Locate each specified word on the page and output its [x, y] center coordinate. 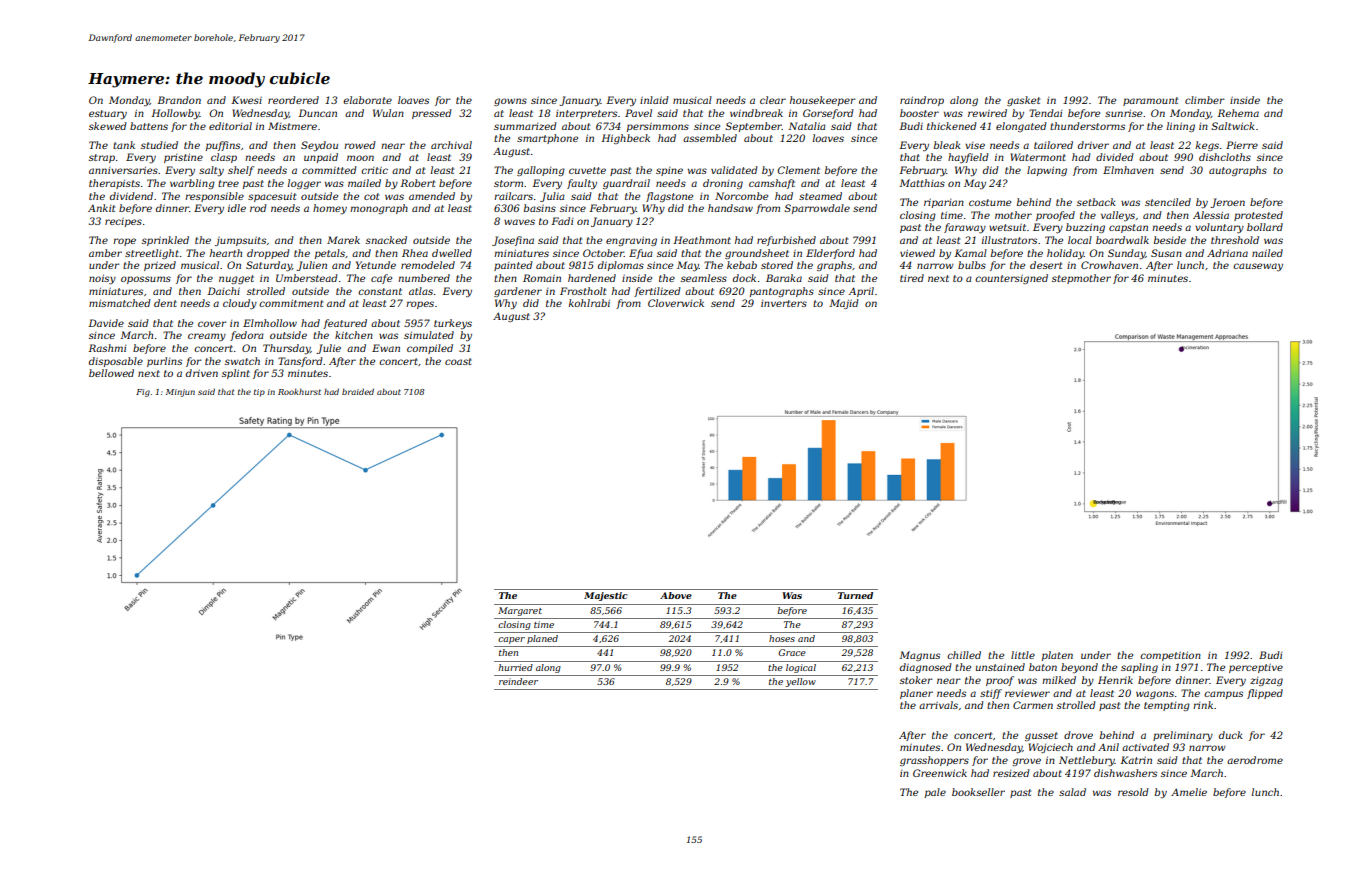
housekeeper [823, 101]
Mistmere [292, 126]
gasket [1023, 101]
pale [935, 793]
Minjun [180, 393]
